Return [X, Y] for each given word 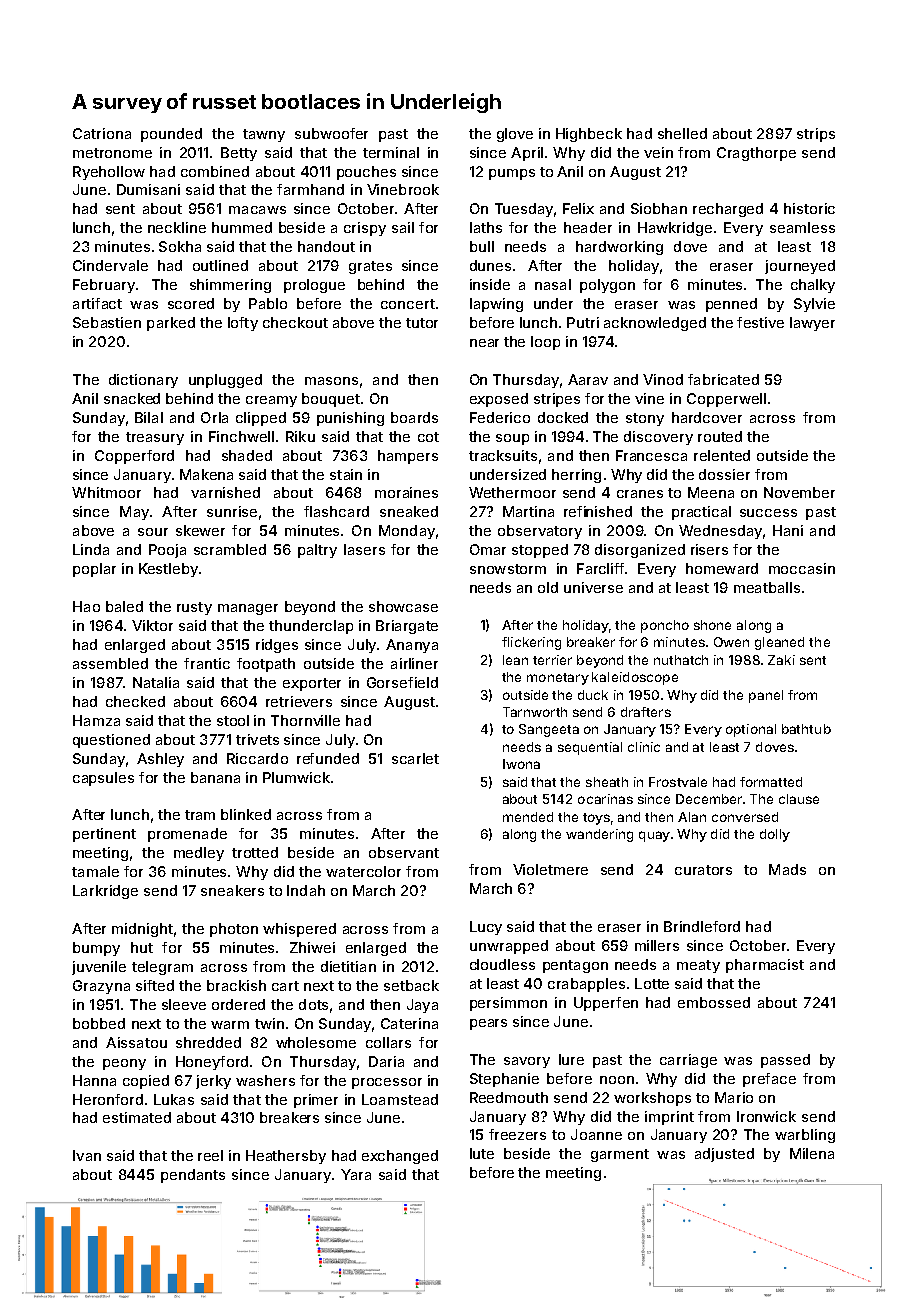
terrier [552, 660]
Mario [734, 1097]
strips [816, 135]
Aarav [588, 379]
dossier [724, 474]
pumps [512, 174]
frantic [207, 663]
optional [751, 730]
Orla [214, 417]
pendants [193, 1176]
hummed [242, 227]
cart [285, 986]
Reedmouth [509, 1097]
